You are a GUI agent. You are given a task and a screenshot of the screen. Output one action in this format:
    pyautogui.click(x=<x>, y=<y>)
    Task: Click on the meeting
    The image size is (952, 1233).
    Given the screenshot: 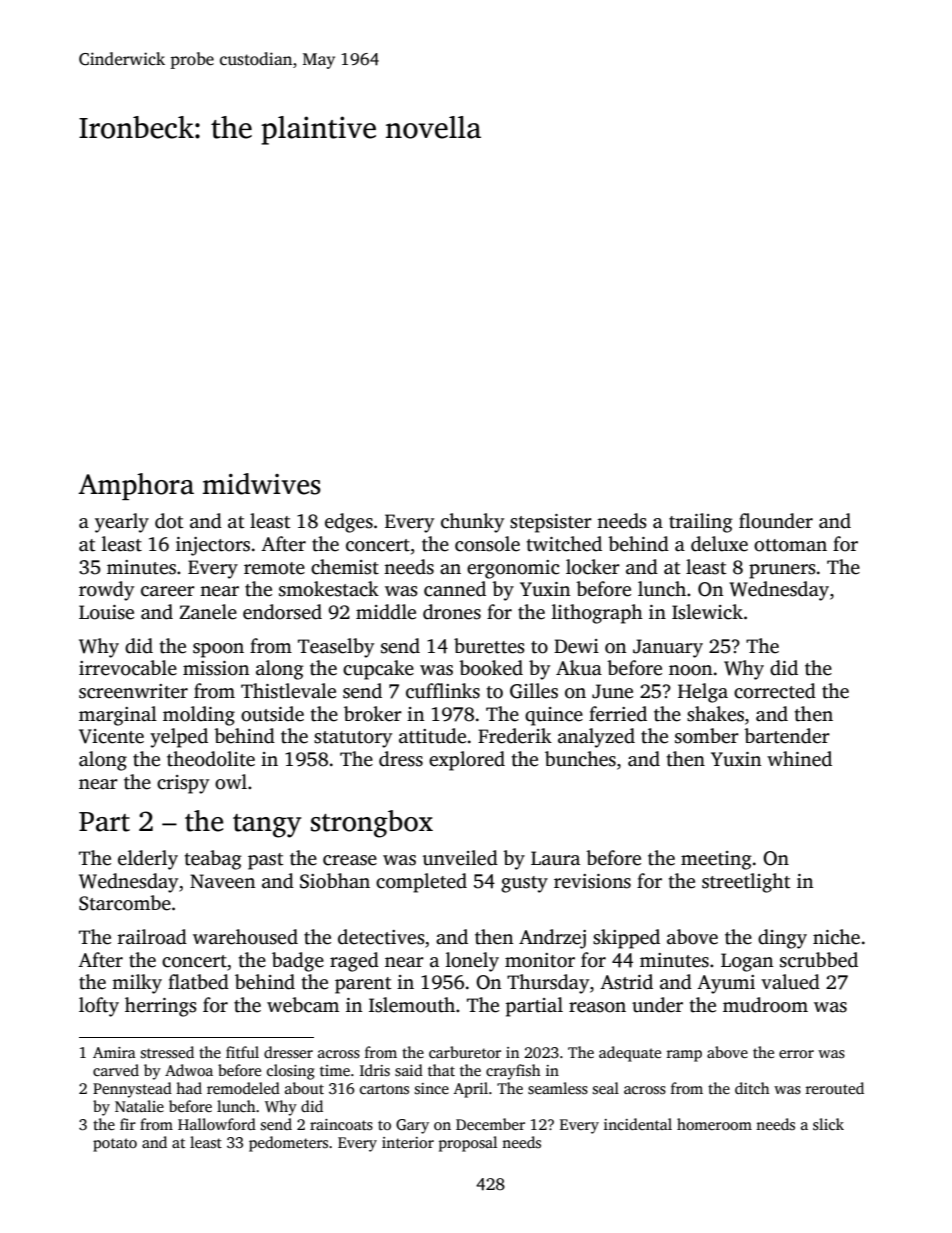 What is the action you would take?
    pyautogui.click(x=716, y=860)
